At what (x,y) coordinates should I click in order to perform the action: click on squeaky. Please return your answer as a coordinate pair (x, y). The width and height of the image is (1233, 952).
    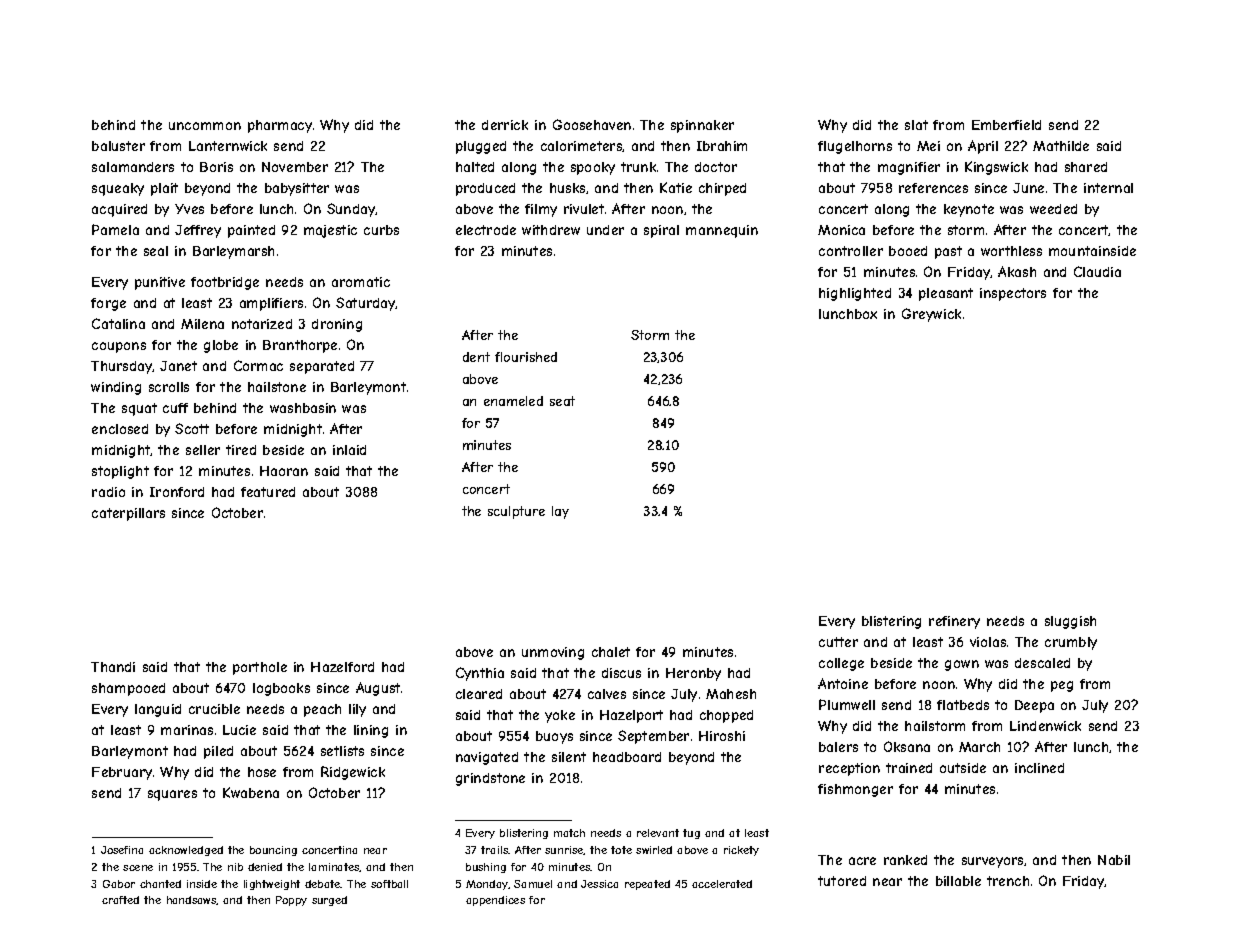
    Looking at the image, I should click on (118, 189).
